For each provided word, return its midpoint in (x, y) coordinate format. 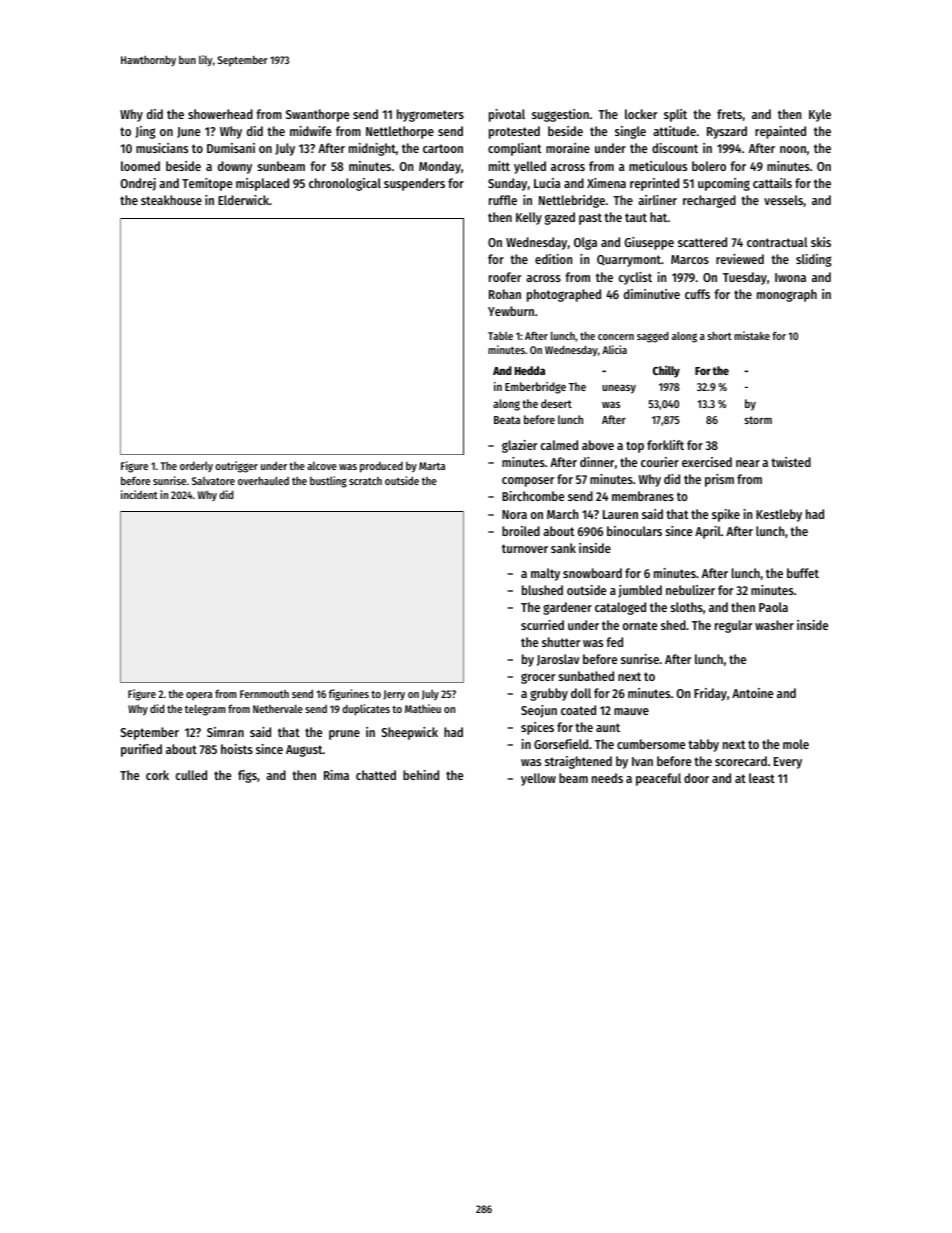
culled (191, 775)
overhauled (263, 480)
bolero (709, 166)
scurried (542, 625)
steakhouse (171, 200)
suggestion (560, 115)
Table (500, 336)
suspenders (414, 184)
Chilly (666, 371)
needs (607, 778)
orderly (196, 467)
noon (793, 149)
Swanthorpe (317, 115)
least (762, 778)
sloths (687, 607)
